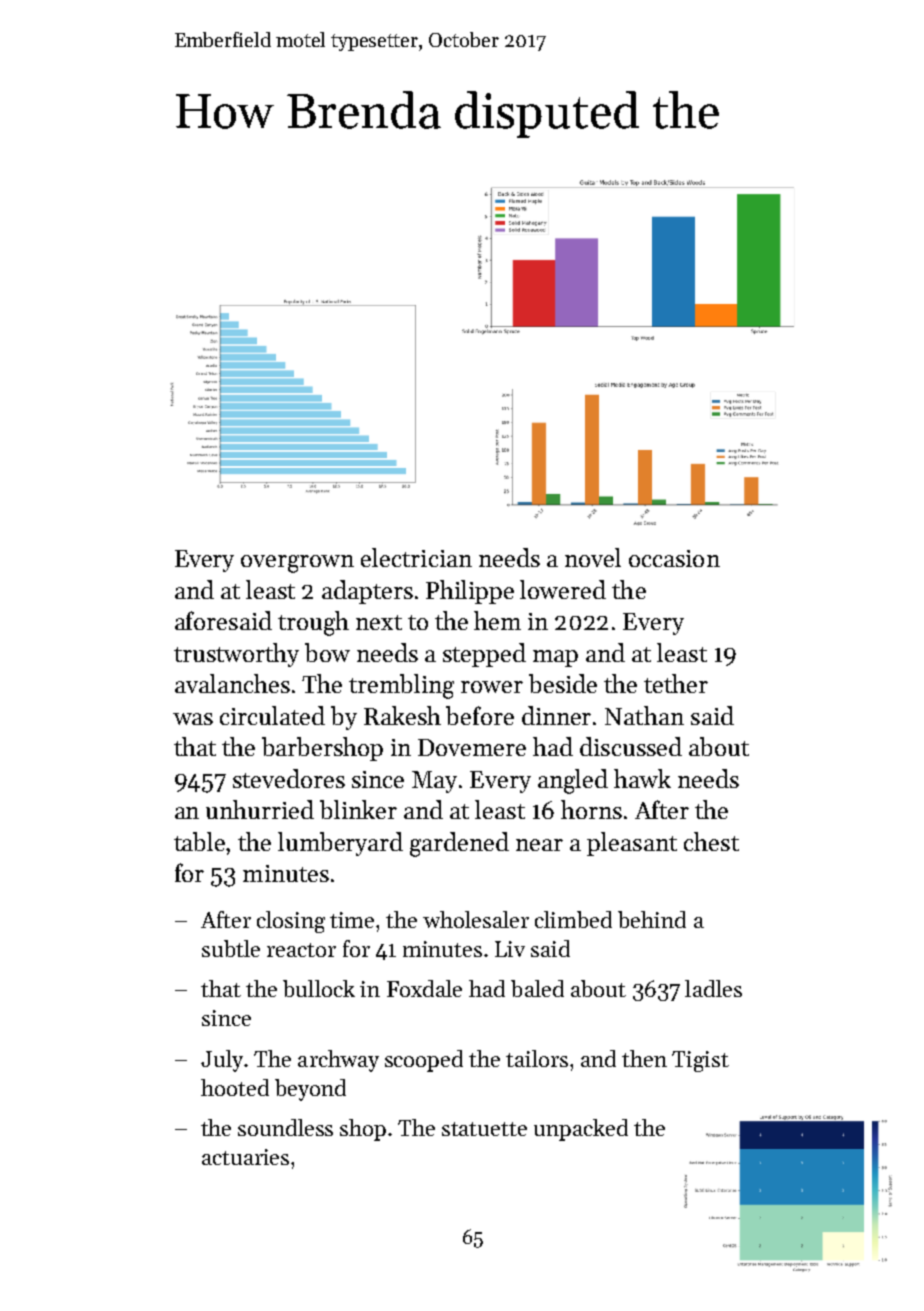 This page has width=924, height=1311. Describe the element at coordinates (193, 719) in the page. I see `was` at that location.
